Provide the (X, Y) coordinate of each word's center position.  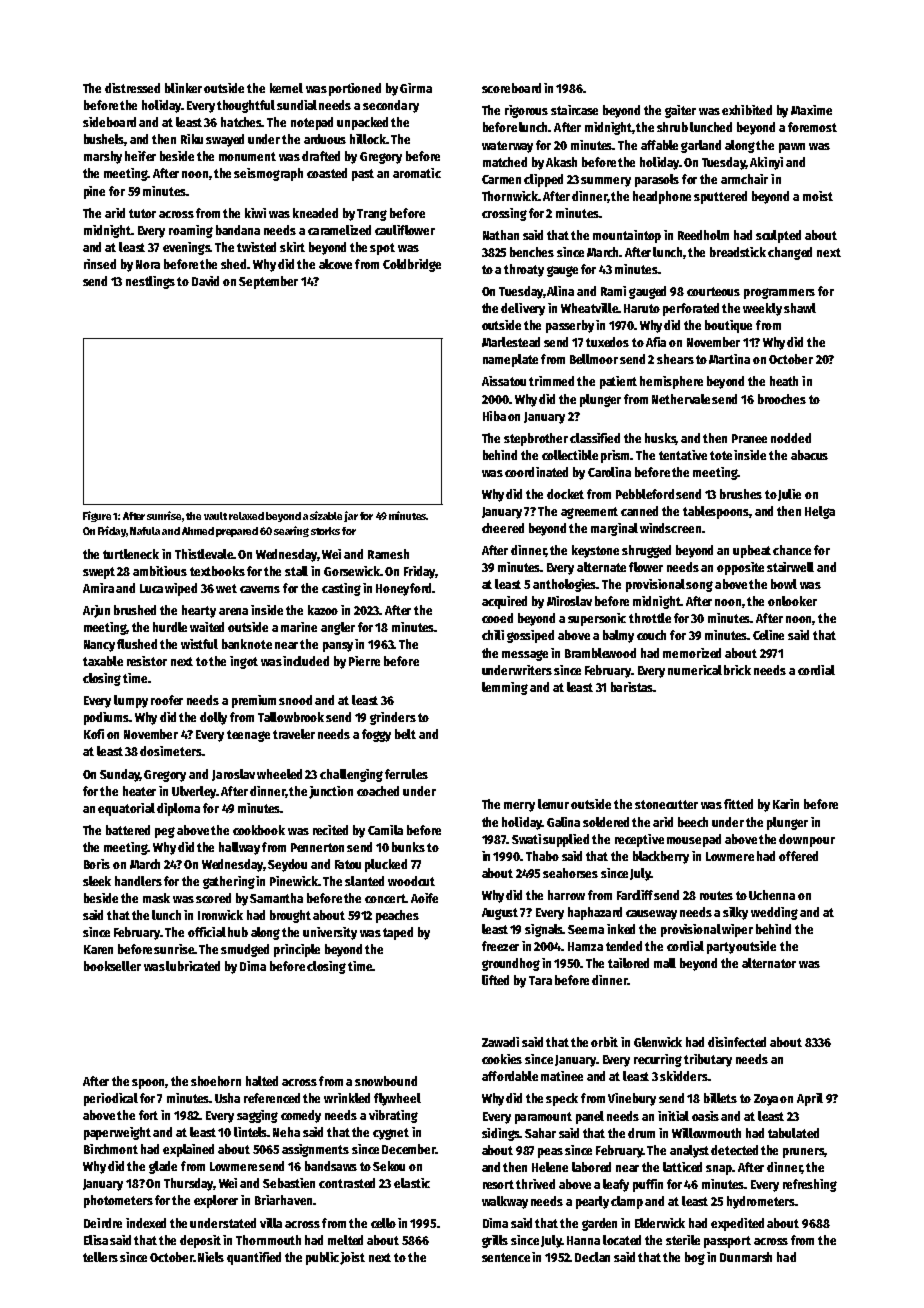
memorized (692, 653)
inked (621, 929)
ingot (244, 662)
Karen (98, 949)
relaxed (246, 516)
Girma (416, 88)
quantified (254, 1258)
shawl (800, 308)
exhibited (747, 110)
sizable (326, 515)
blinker (183, 88)
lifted (495, 980)
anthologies (565, 585)
